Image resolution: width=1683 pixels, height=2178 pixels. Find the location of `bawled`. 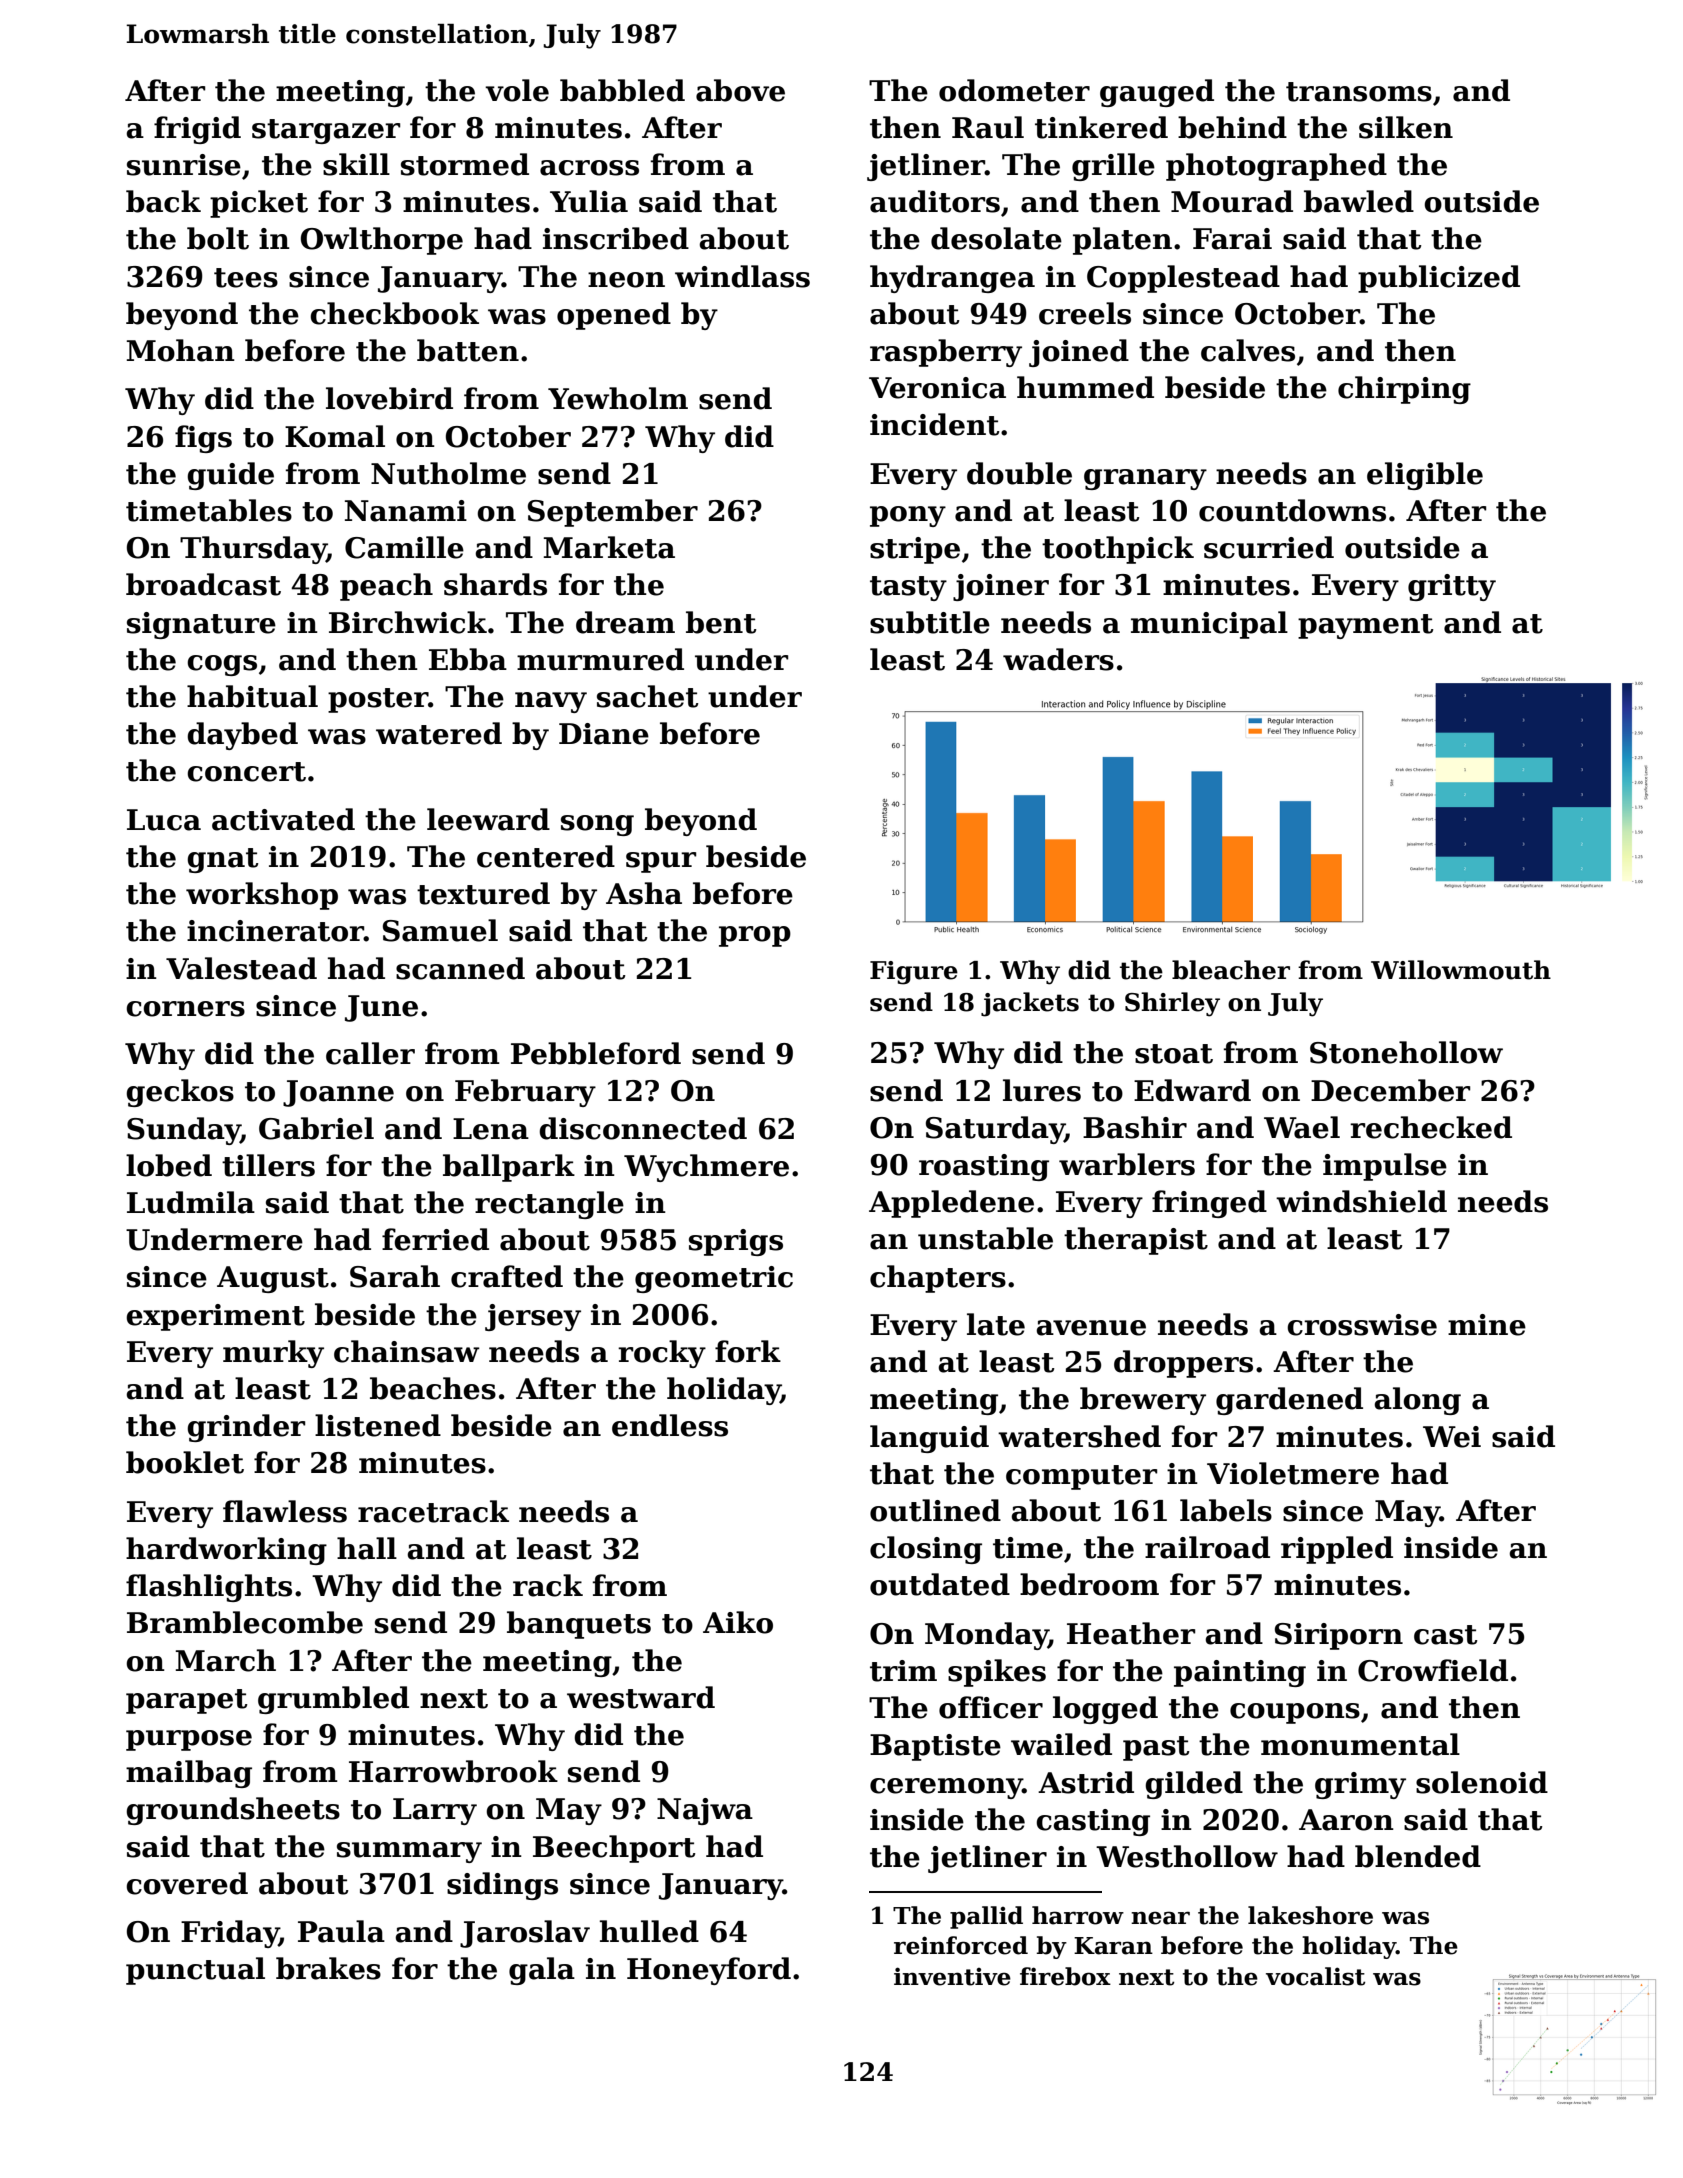

bawled is located at coordinates (1359, 201).
